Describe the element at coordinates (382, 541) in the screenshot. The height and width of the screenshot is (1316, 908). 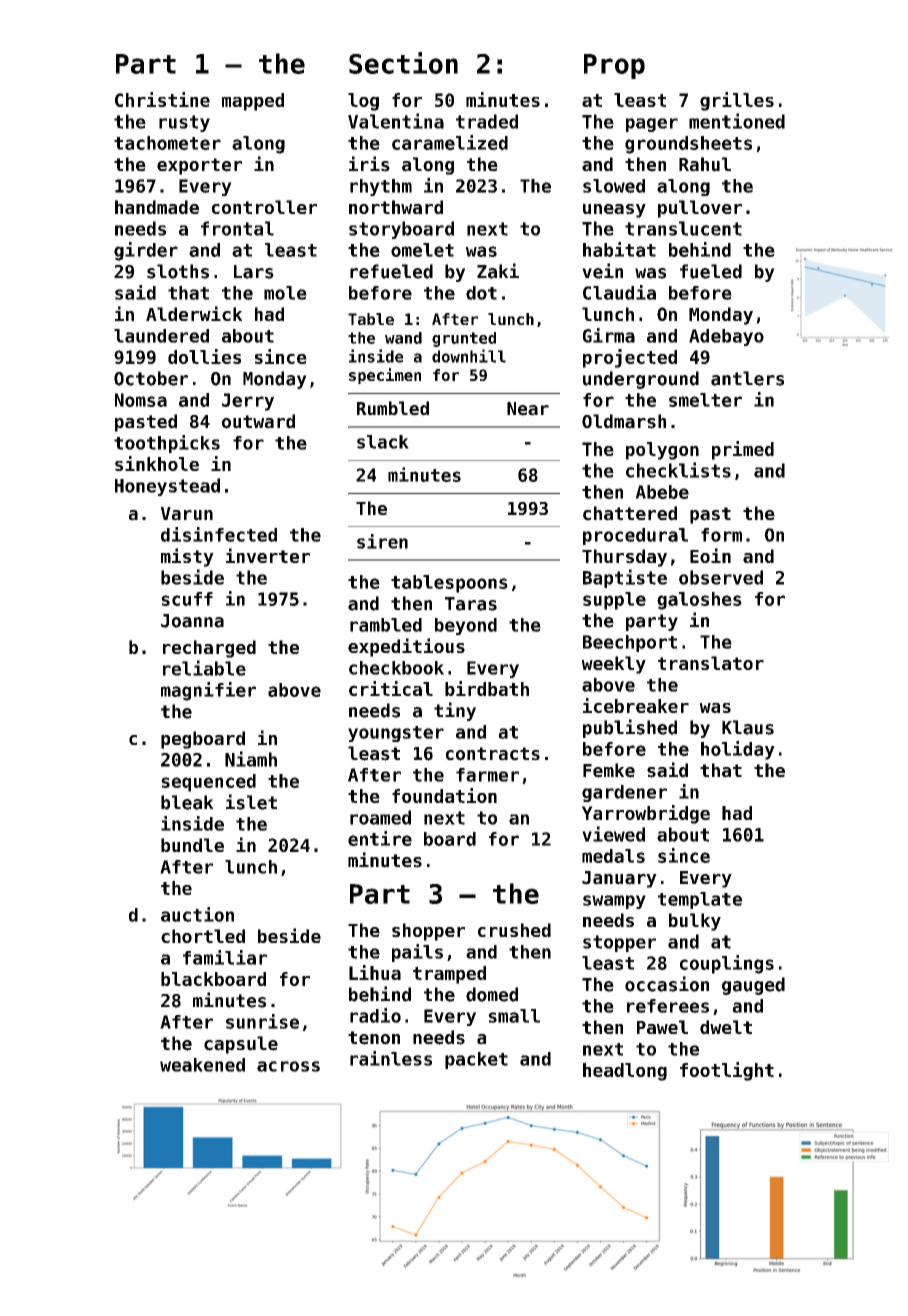
I see `siren` at that location.
